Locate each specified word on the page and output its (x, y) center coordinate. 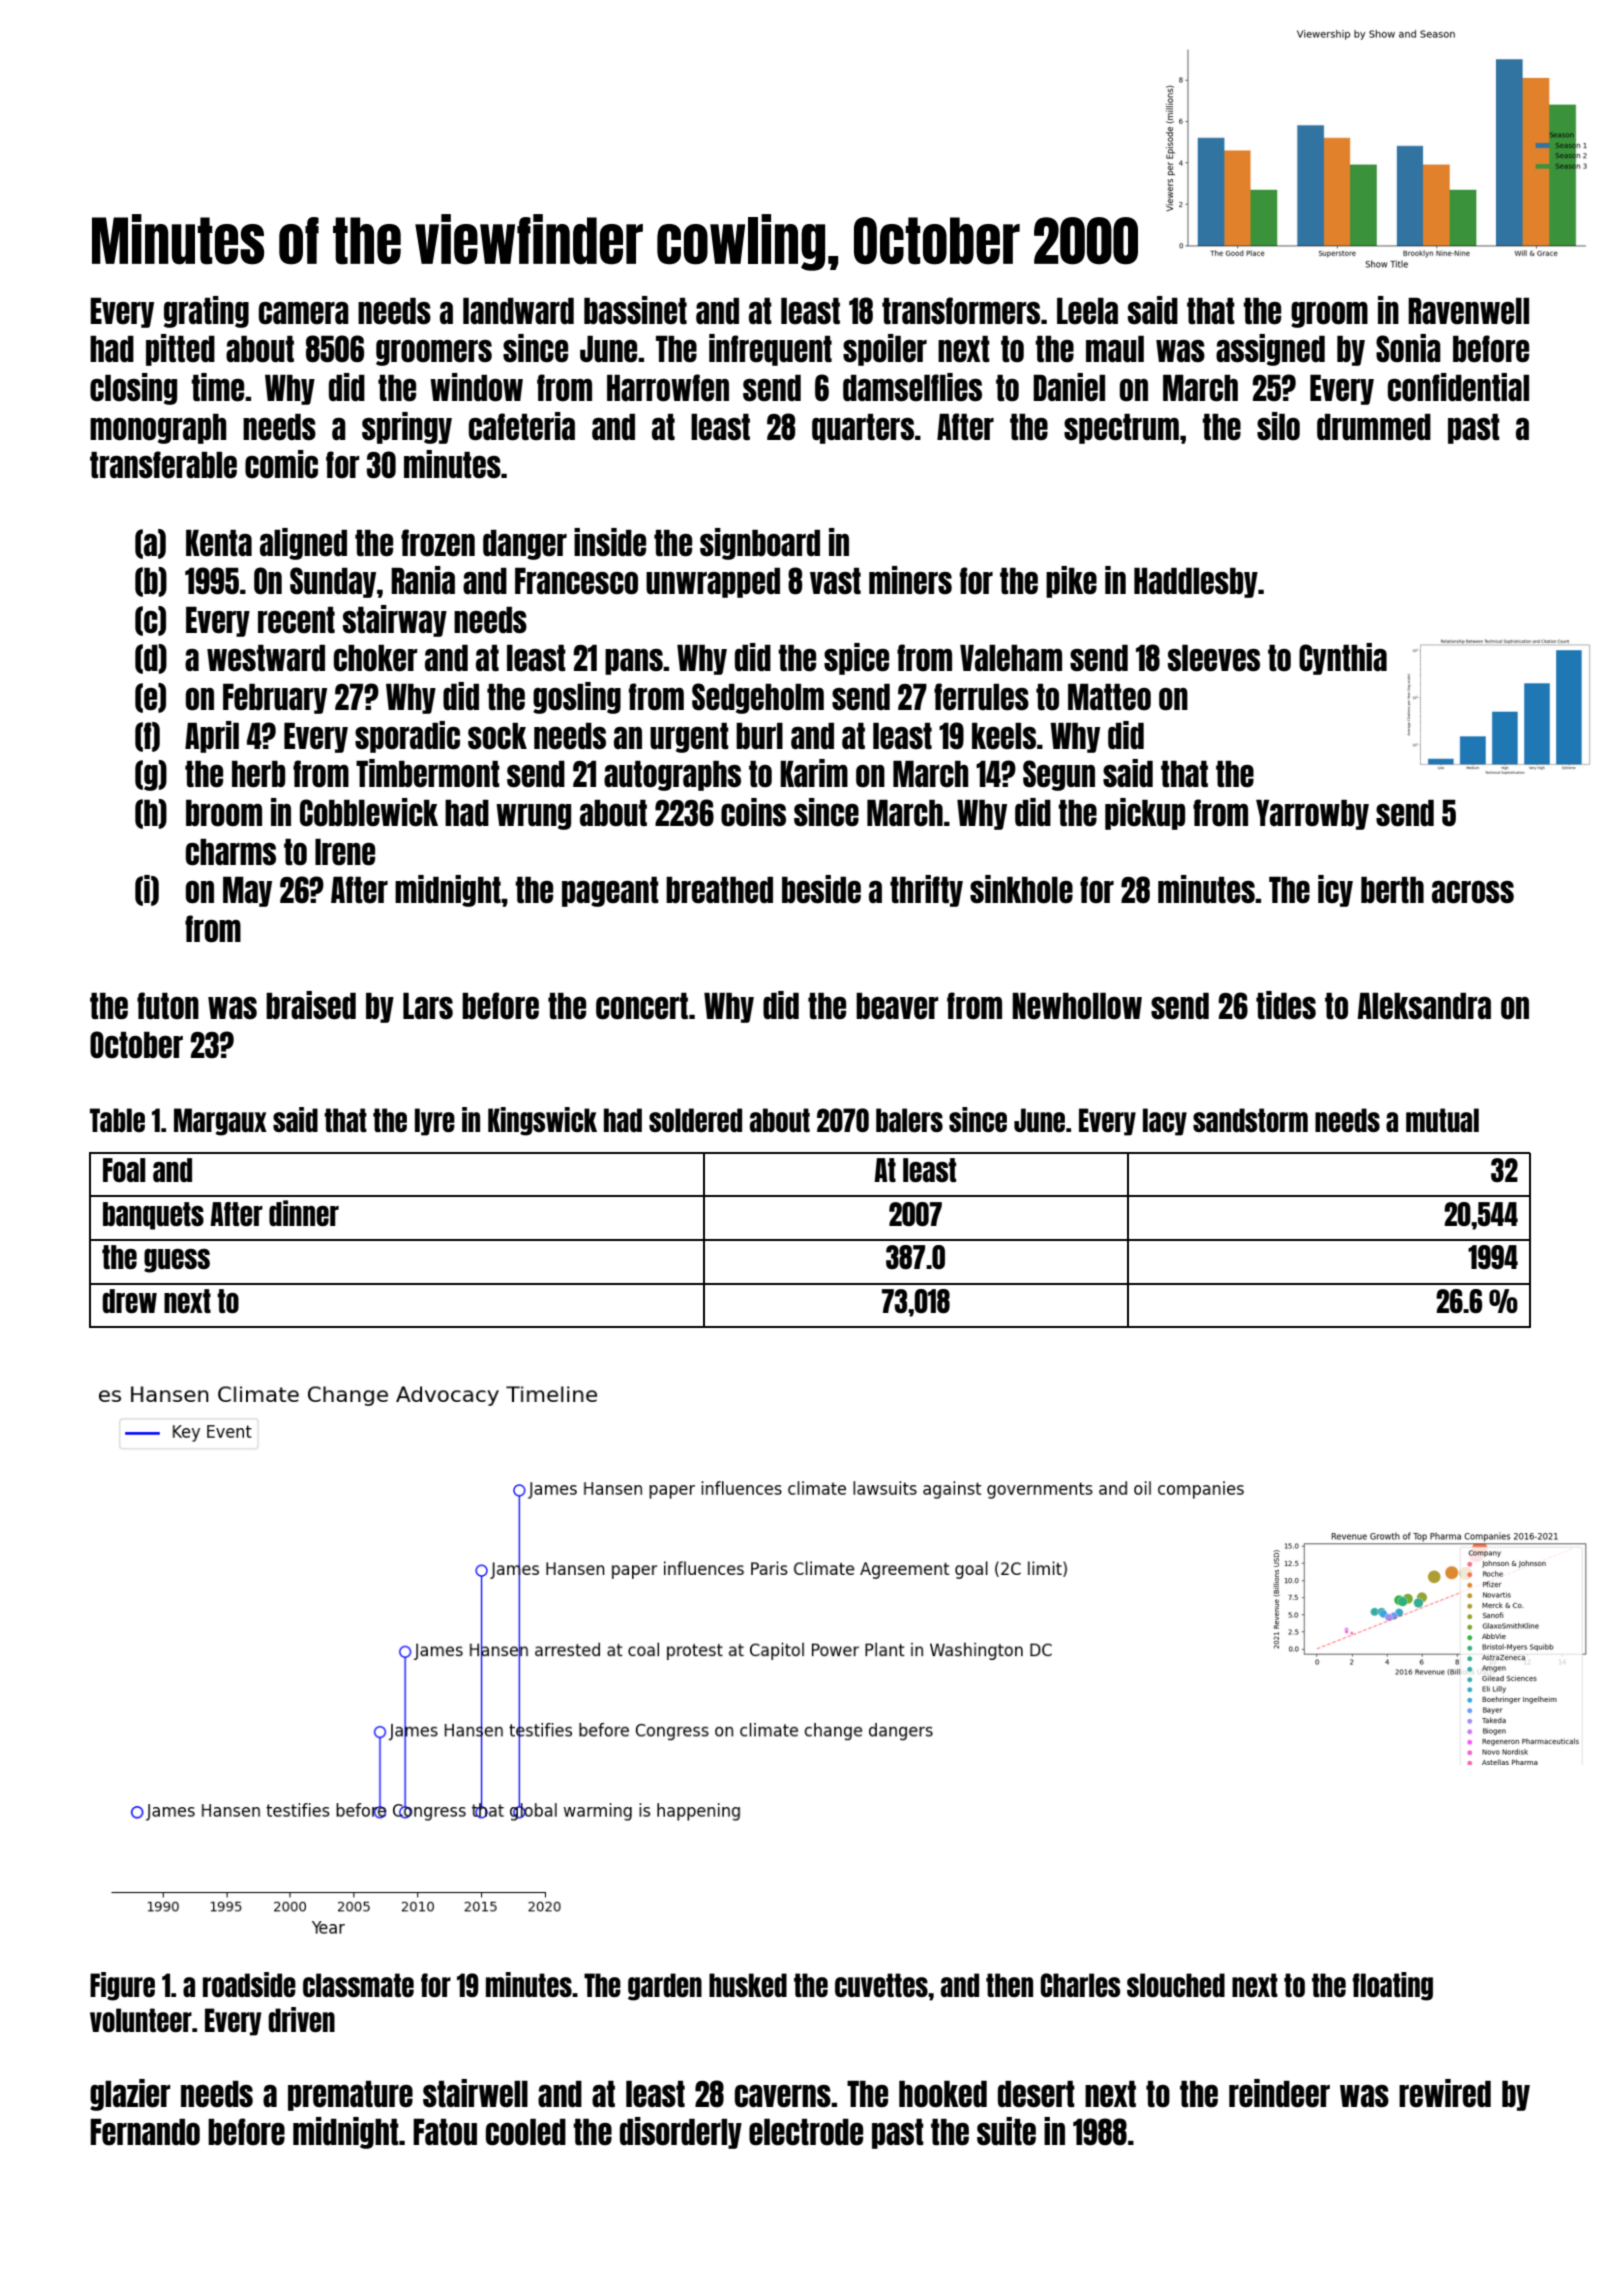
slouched (1176, 1985)
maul (1115, 349)
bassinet (635, 310)
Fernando (145, 2132)
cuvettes (881, 1985)
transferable (163, 464)
